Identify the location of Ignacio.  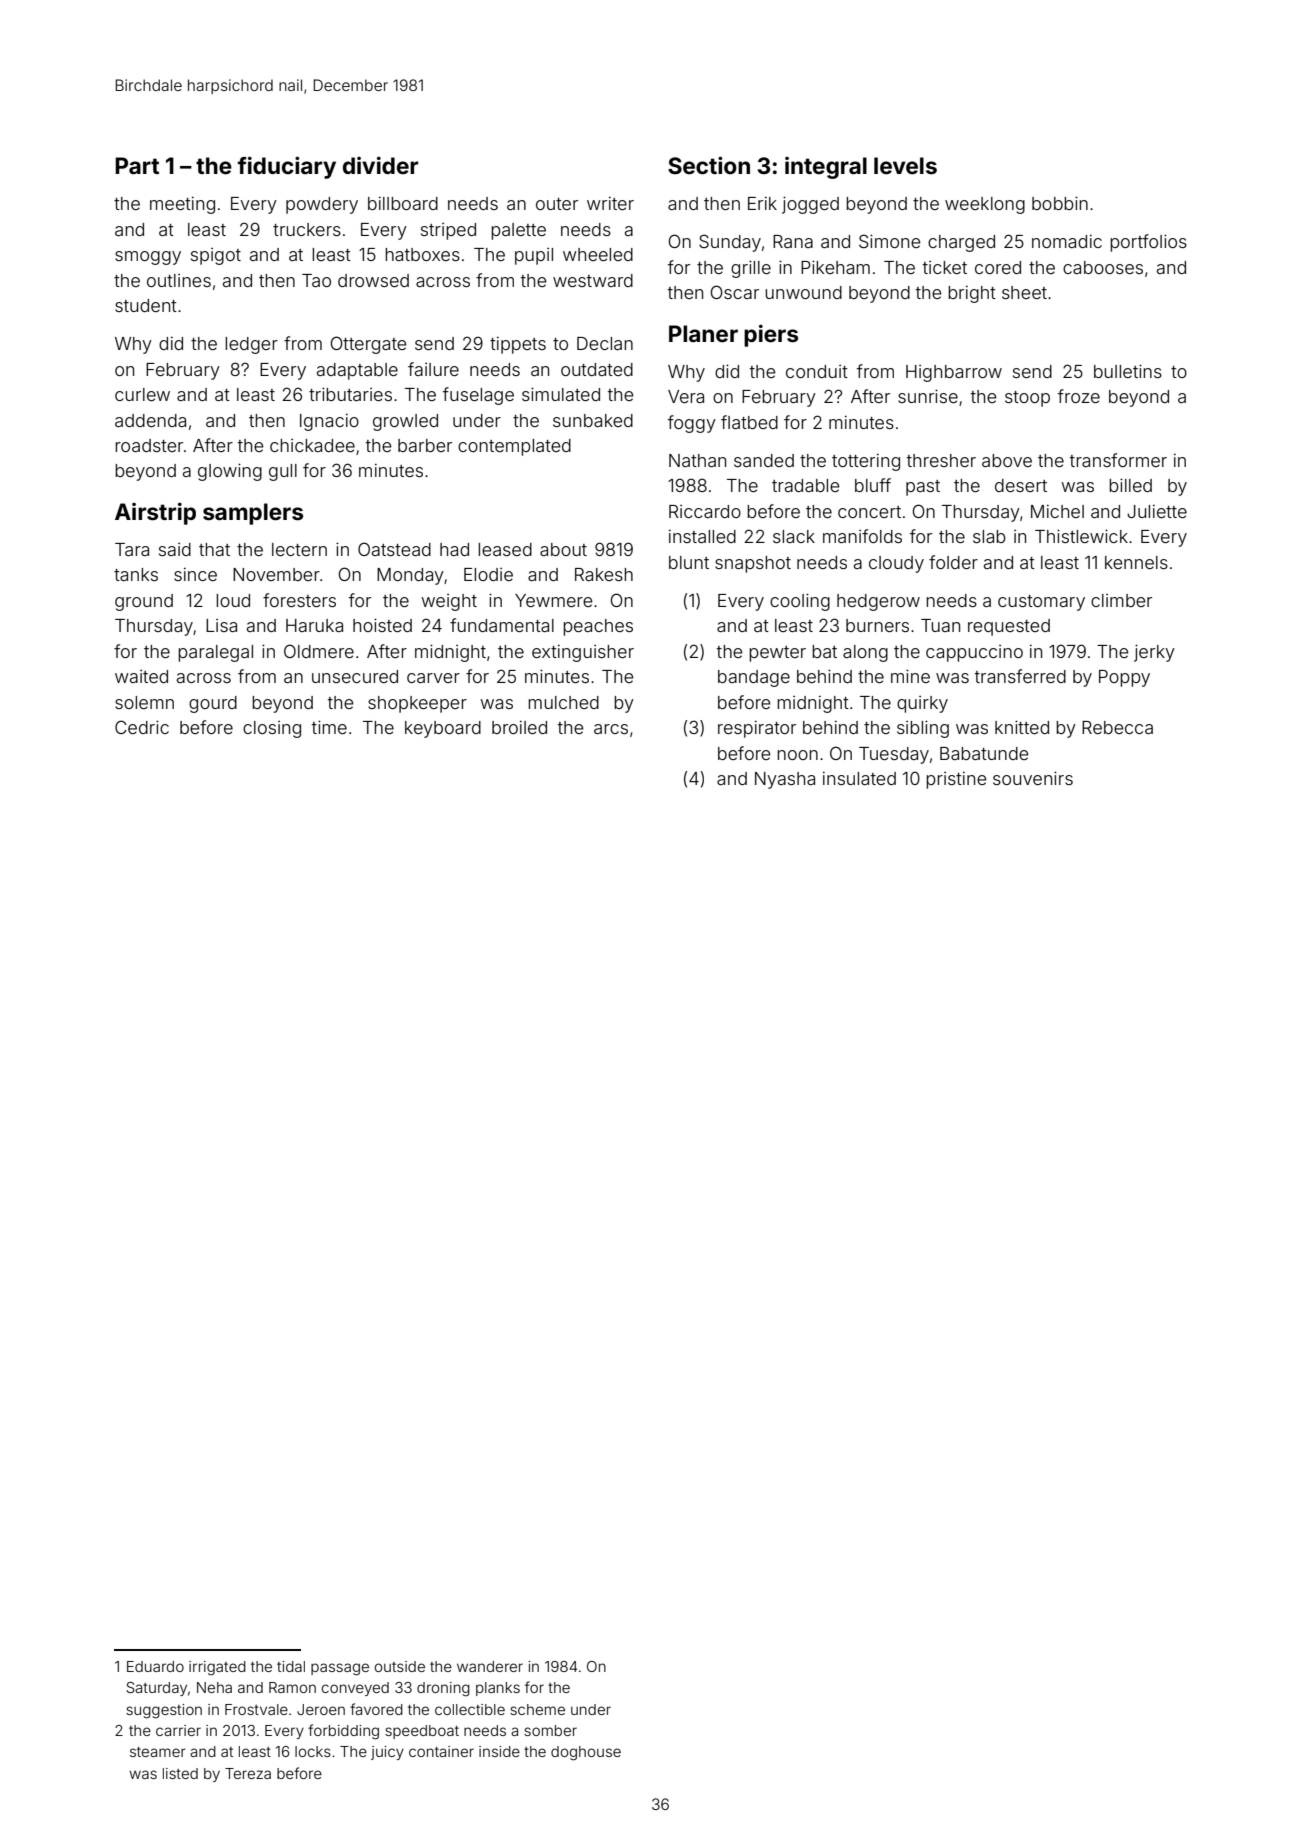
(329, 422).
